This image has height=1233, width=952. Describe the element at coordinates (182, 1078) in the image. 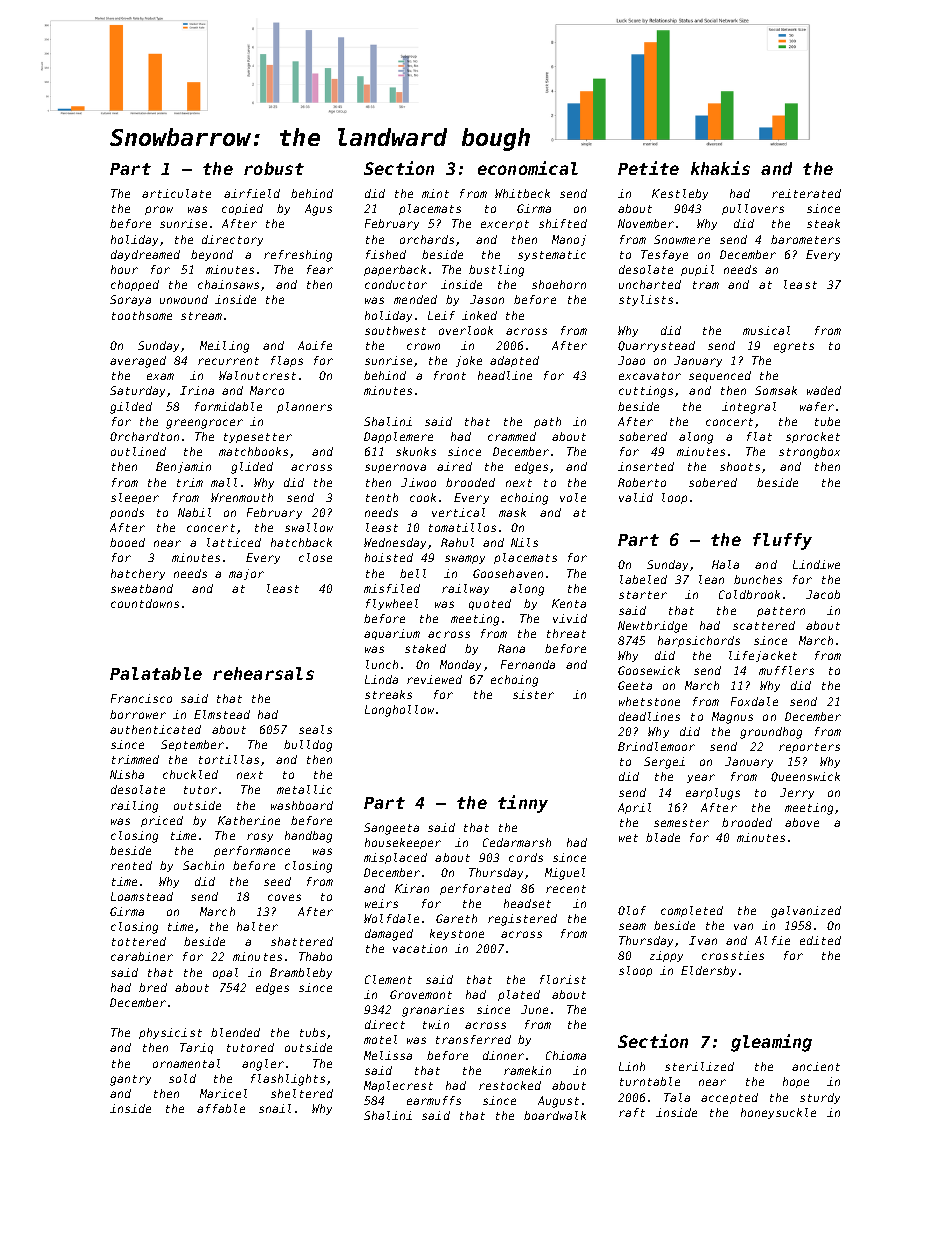

I see `sold` at that location.
